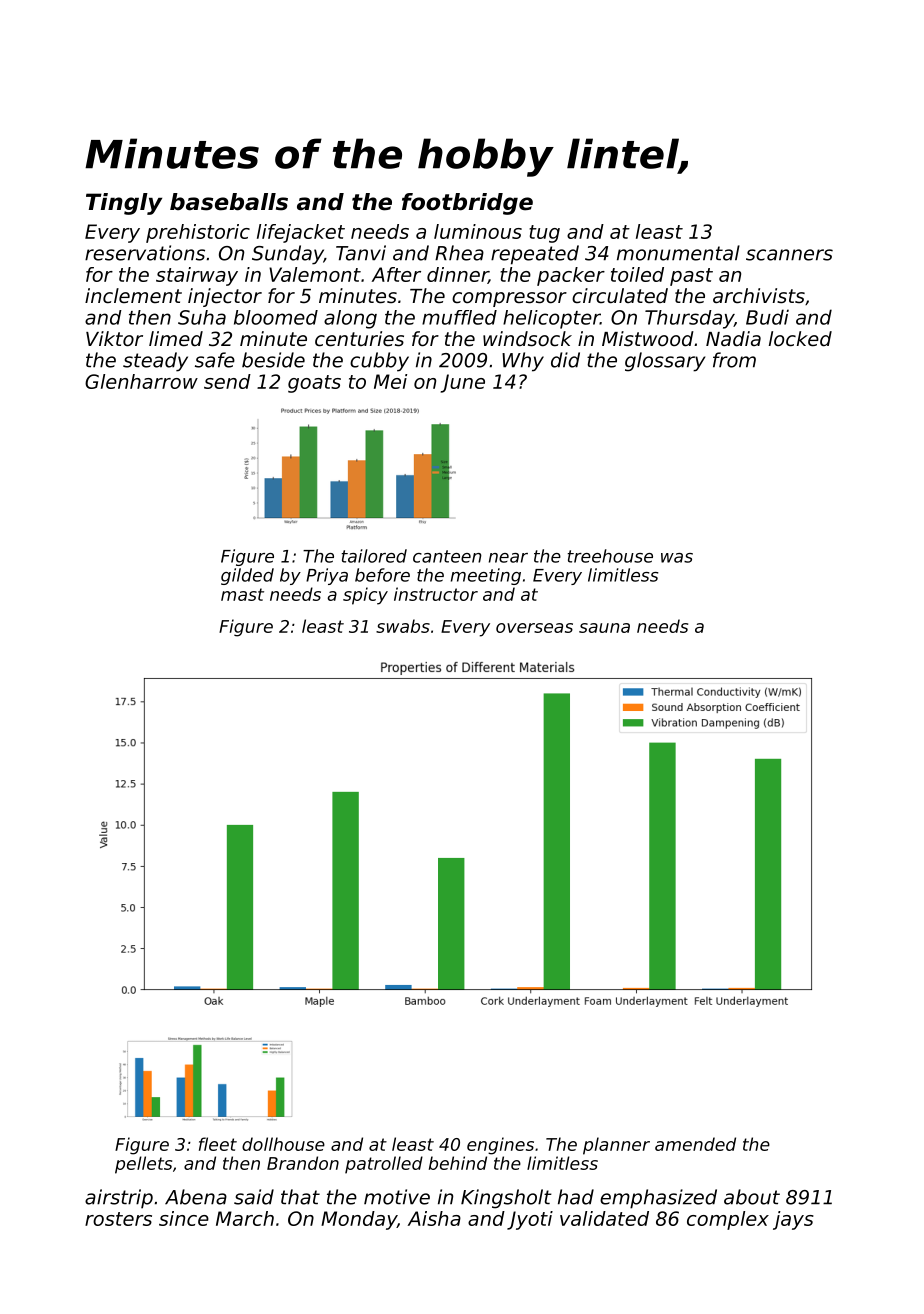  I want to click on spicy, so click(365, 596).
